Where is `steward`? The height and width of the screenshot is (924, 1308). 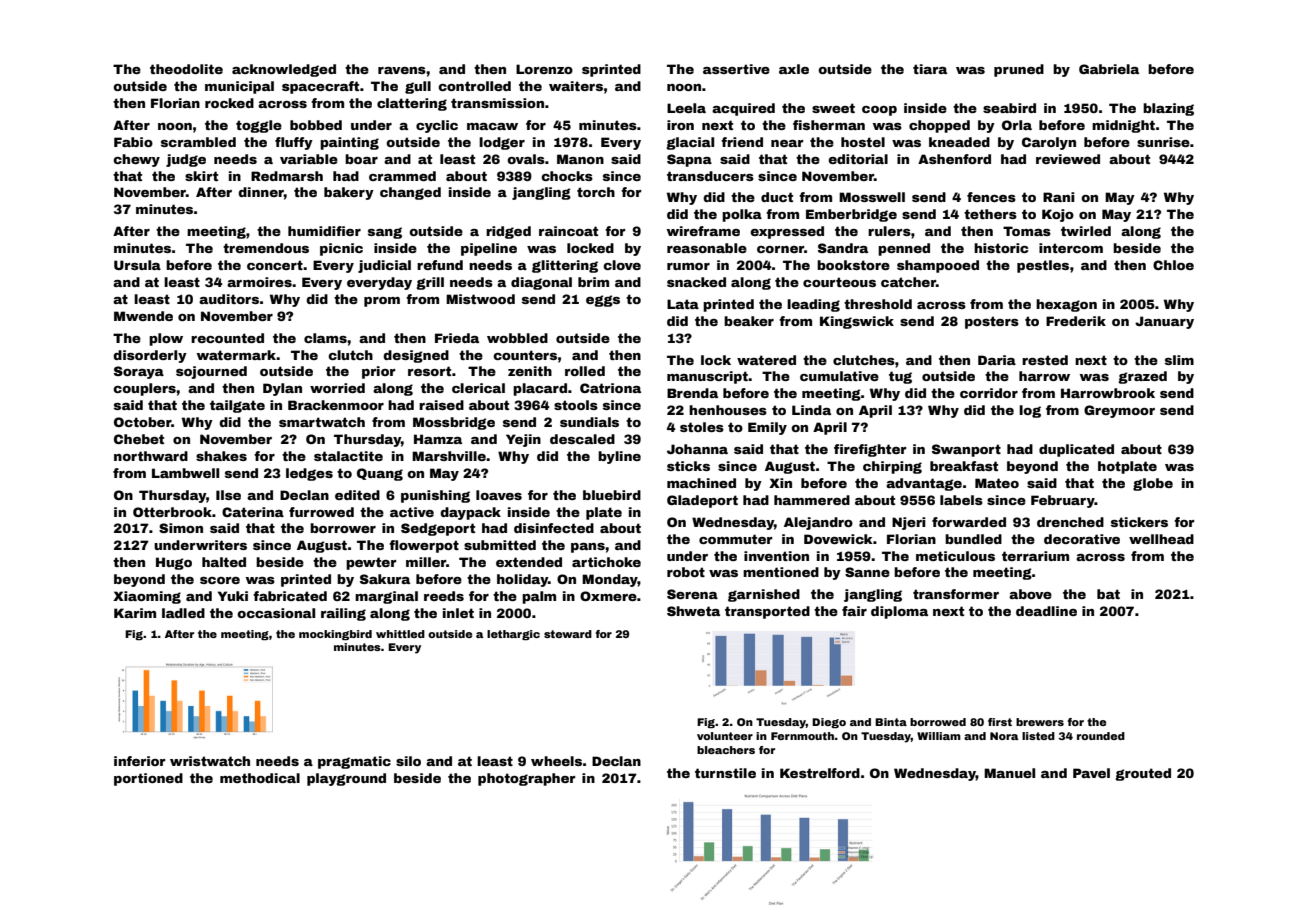
steward is located at coordinates (568, 634).
